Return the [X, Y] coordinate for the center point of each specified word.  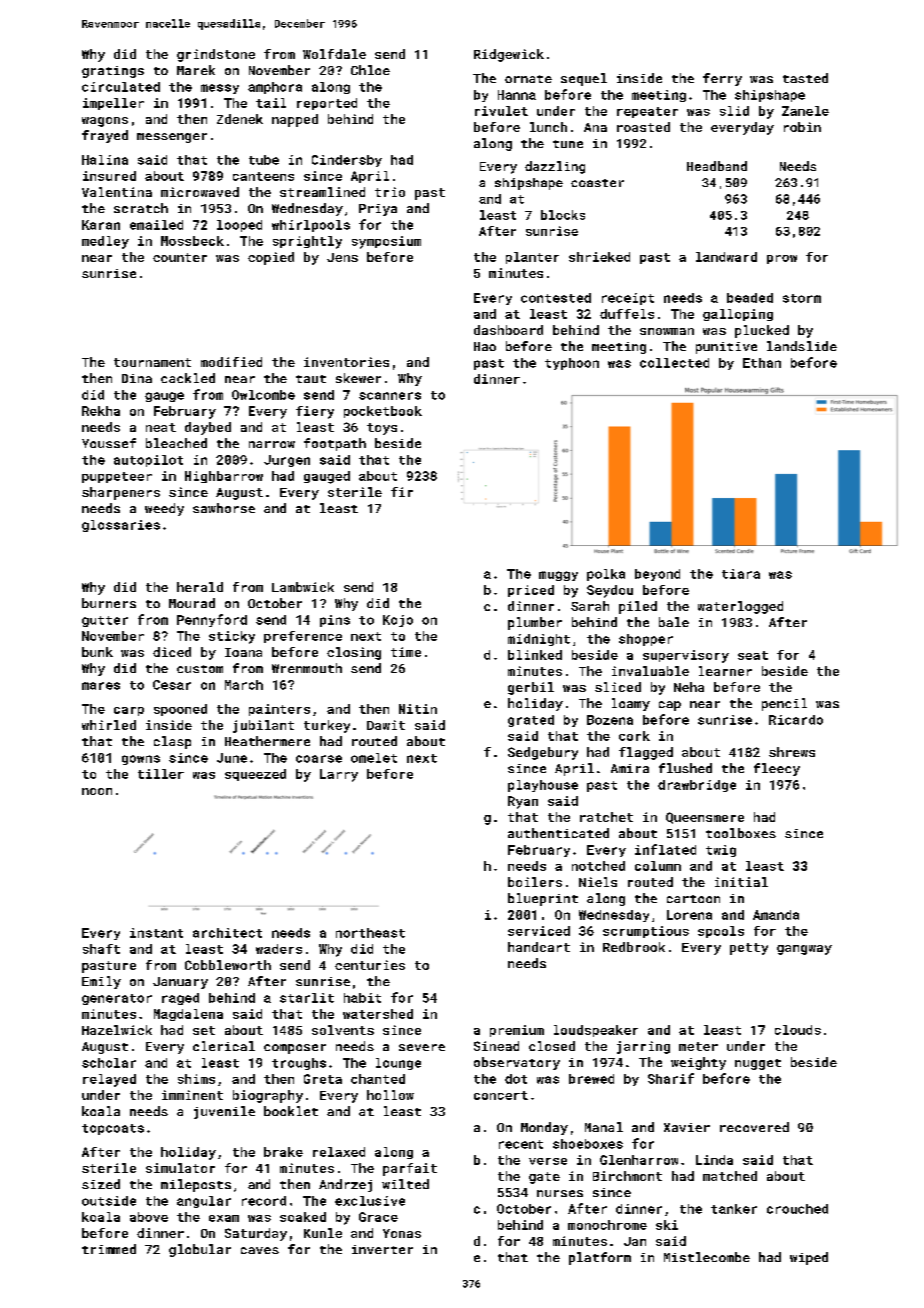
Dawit [386, 725]
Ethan [762, 363]
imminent [192, 1095]
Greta [323, 1079]
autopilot [148, 461]
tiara [741, 574]
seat [753, 655]
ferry [722, 79]
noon [97, 791]
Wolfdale [334, 54]
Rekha [101, 411]
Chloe [370, 70]
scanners [390, 396]
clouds [798, 1030]
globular [200, 1250]
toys [382, 429]
